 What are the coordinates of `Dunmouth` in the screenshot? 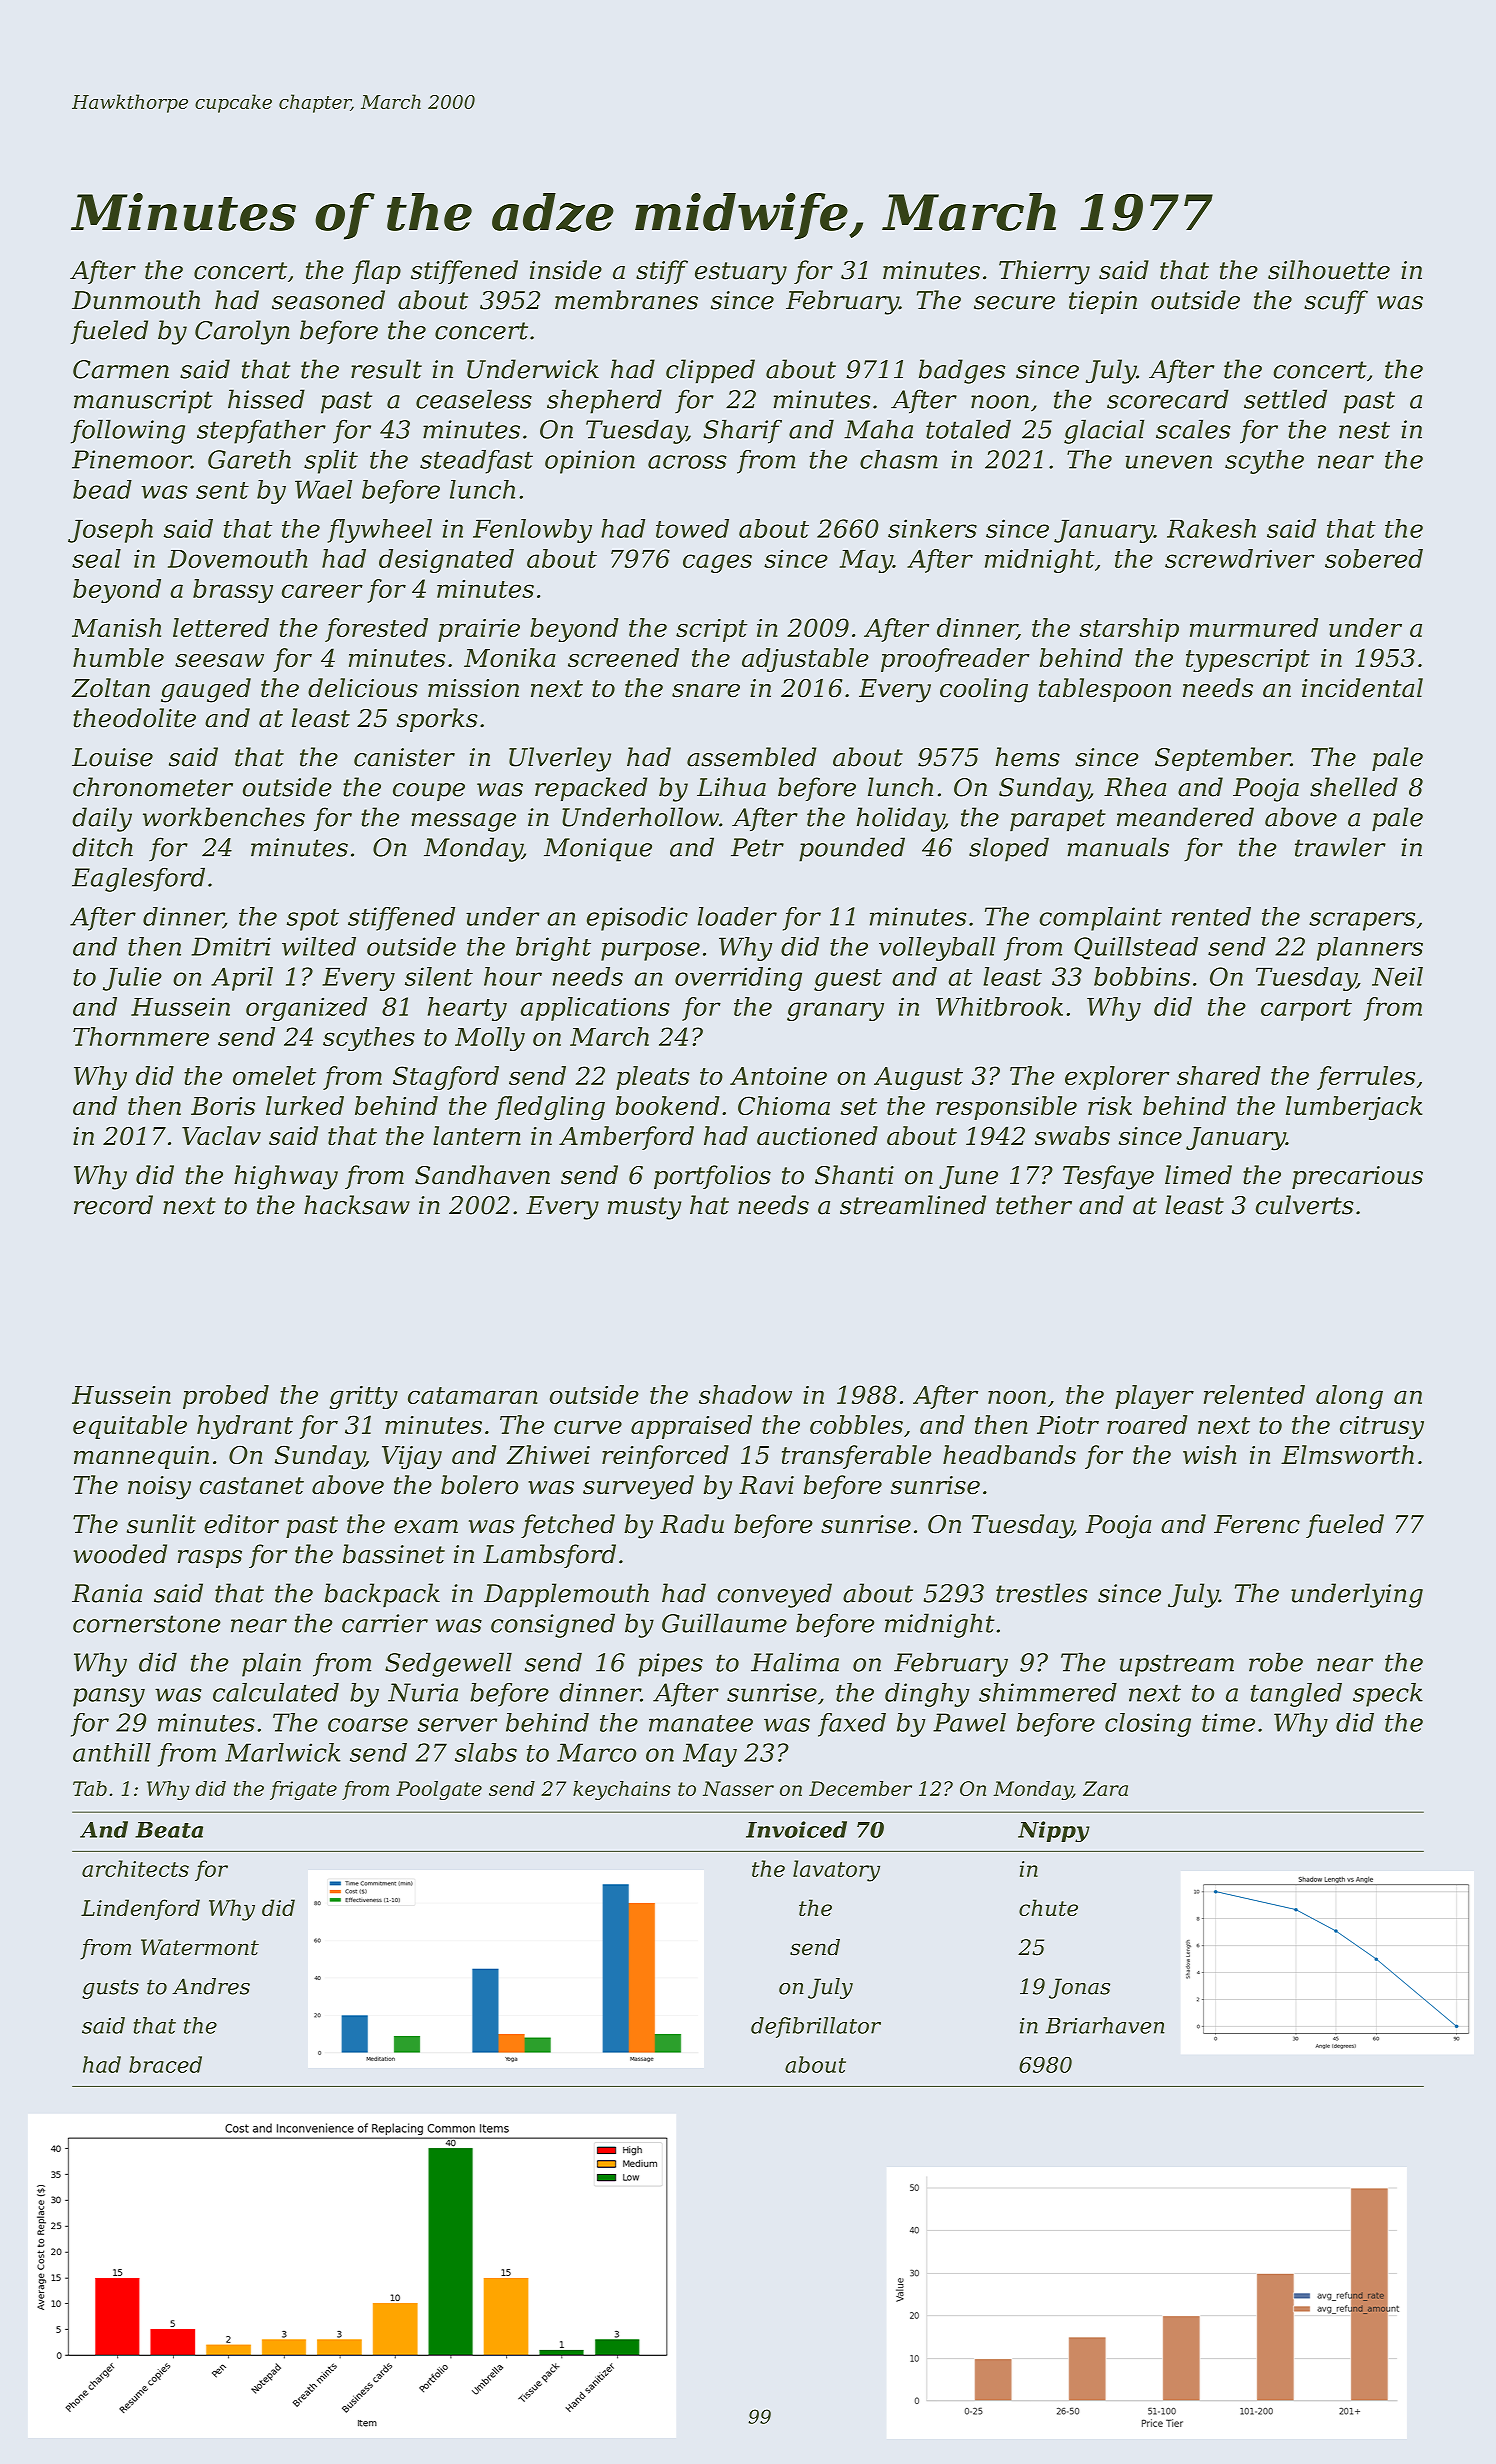 It's located at (136, 300).
